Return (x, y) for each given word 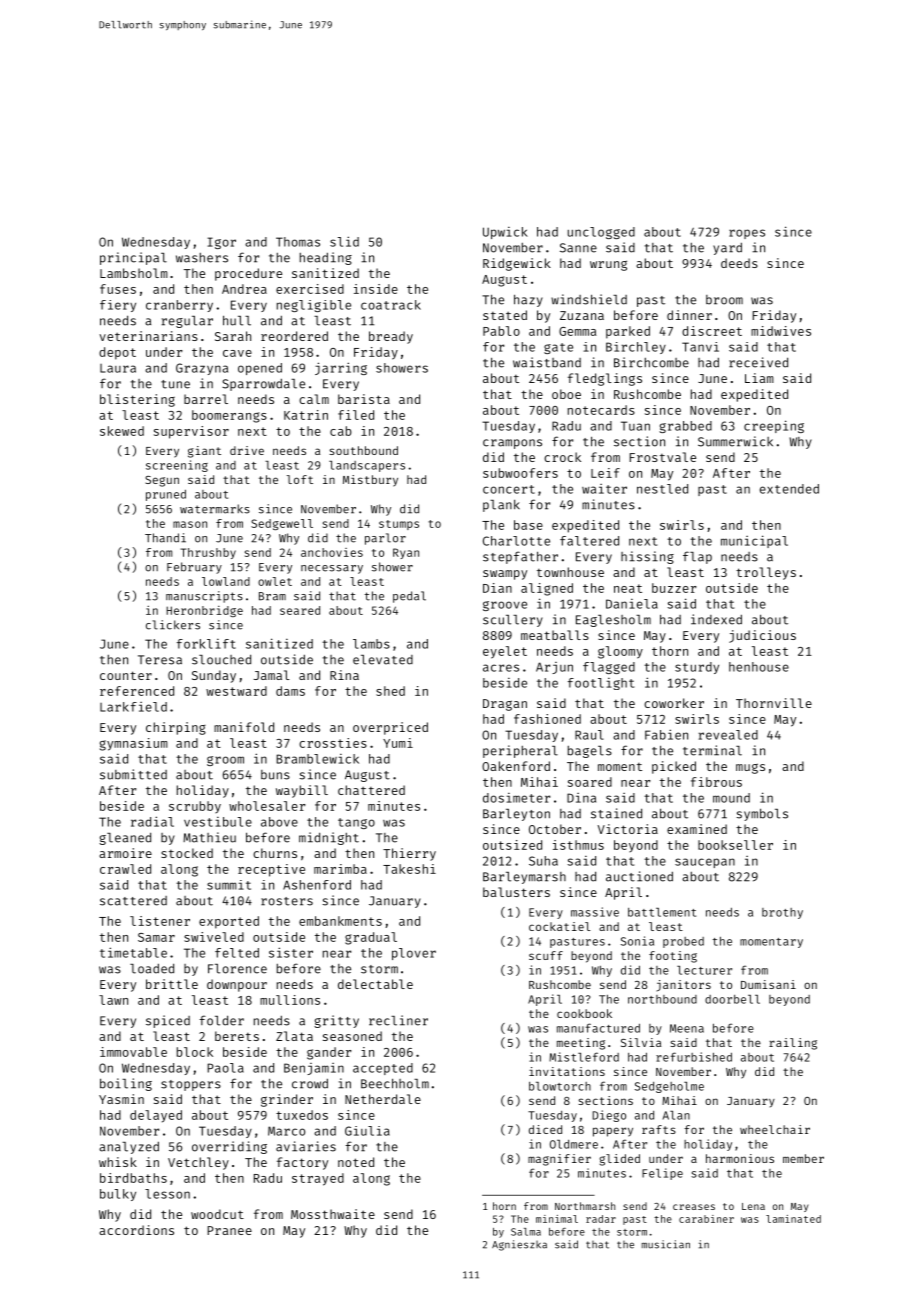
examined (697, 829)
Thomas (298, 242)
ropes (747, 234)
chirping (176, 728)
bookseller (735, 845)
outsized (512, 845)
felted (237, 953)
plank (501, 506)
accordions (136, 1230)
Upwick (505, 233)
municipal (754, 541)
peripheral (520, 751)
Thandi (165, 538)
